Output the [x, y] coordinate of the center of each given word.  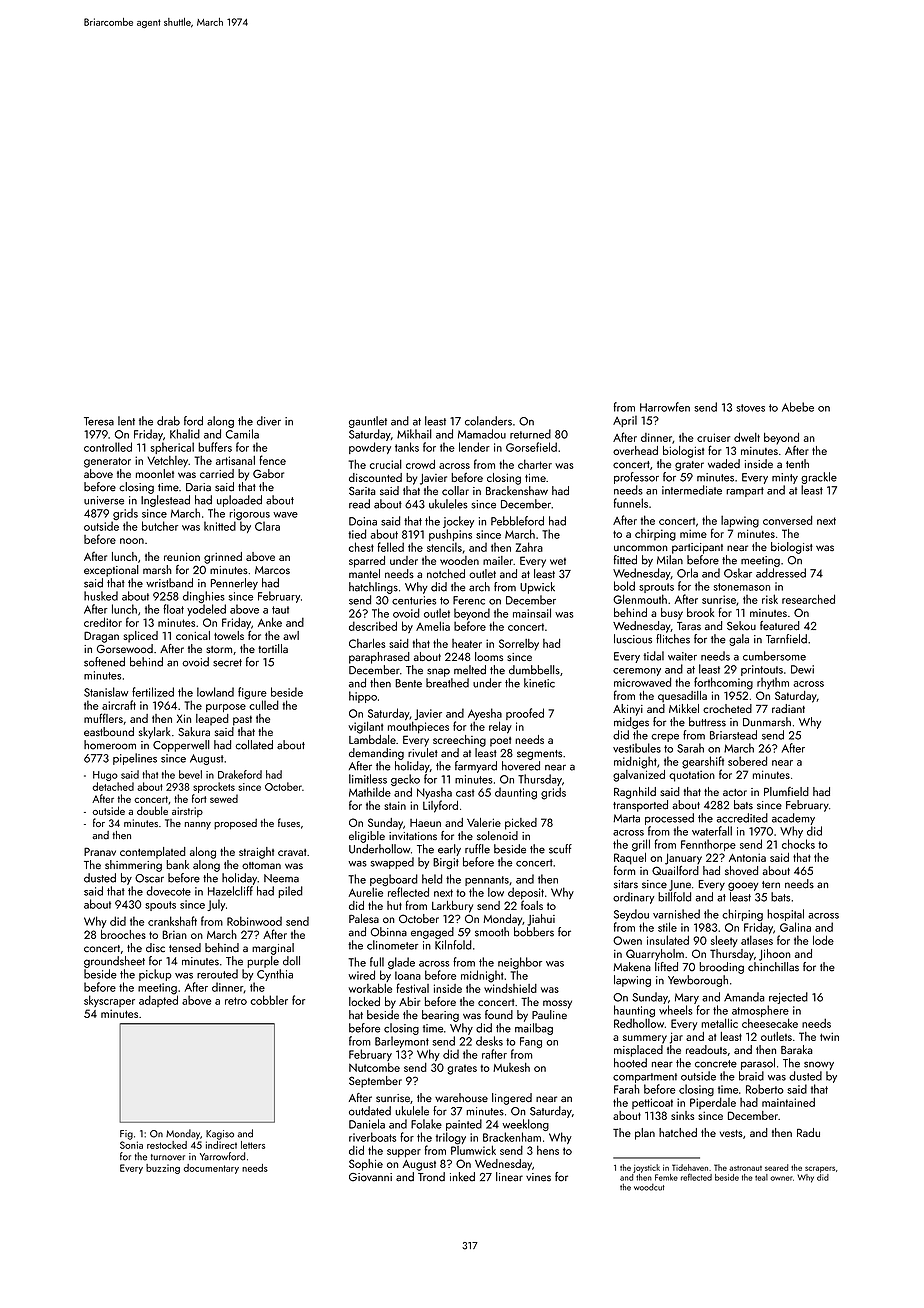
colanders [488, 421]
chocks [798, 844]
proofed [525, 714]
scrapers [820, 1169]
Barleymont [402, 1042]
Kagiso [220, 1135]
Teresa [99, 421]
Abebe [798, 407]
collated [254, 745]
